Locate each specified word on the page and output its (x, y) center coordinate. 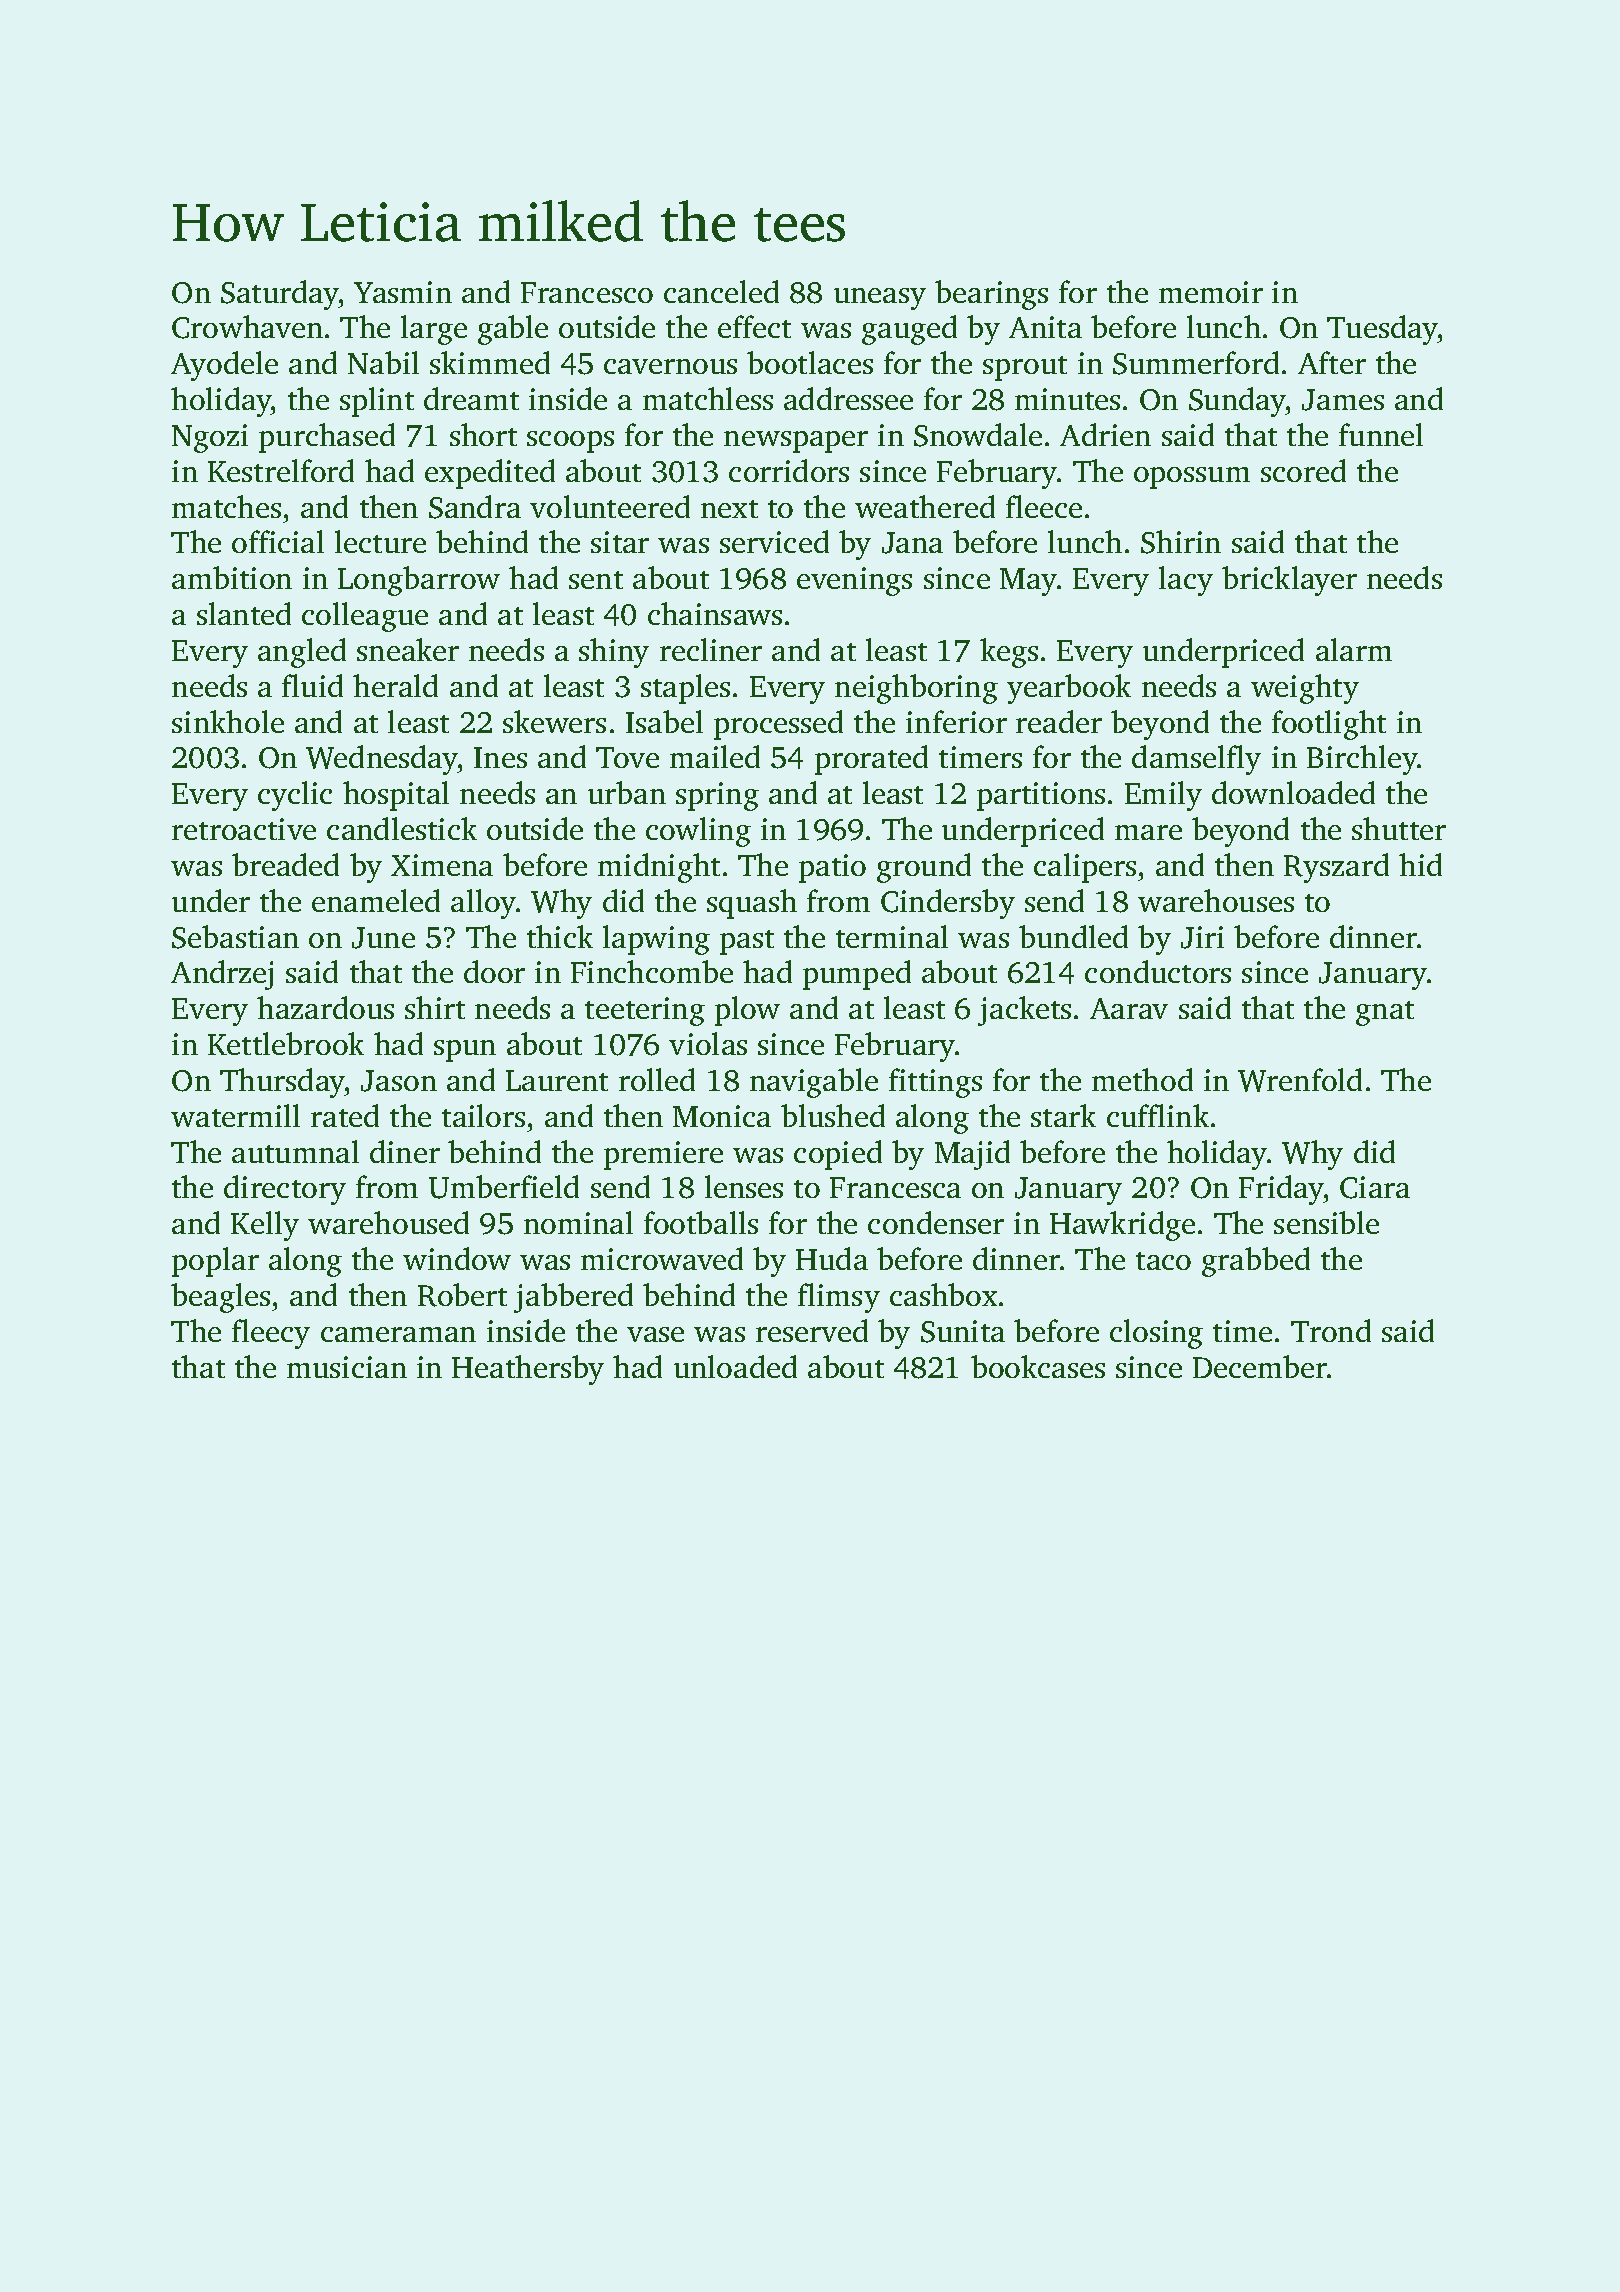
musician (347, 1367)
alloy (483, 904)
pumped (857, 975)
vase (655, 1334)
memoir (1211, 292)
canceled (721, 291)
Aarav (1129, 1008)
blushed (833, 1115)
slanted (244, 613)
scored (1303, 470)
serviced (774, 541)
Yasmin (403, 292)
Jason (399, 1081)
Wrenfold (1300, 1080)
